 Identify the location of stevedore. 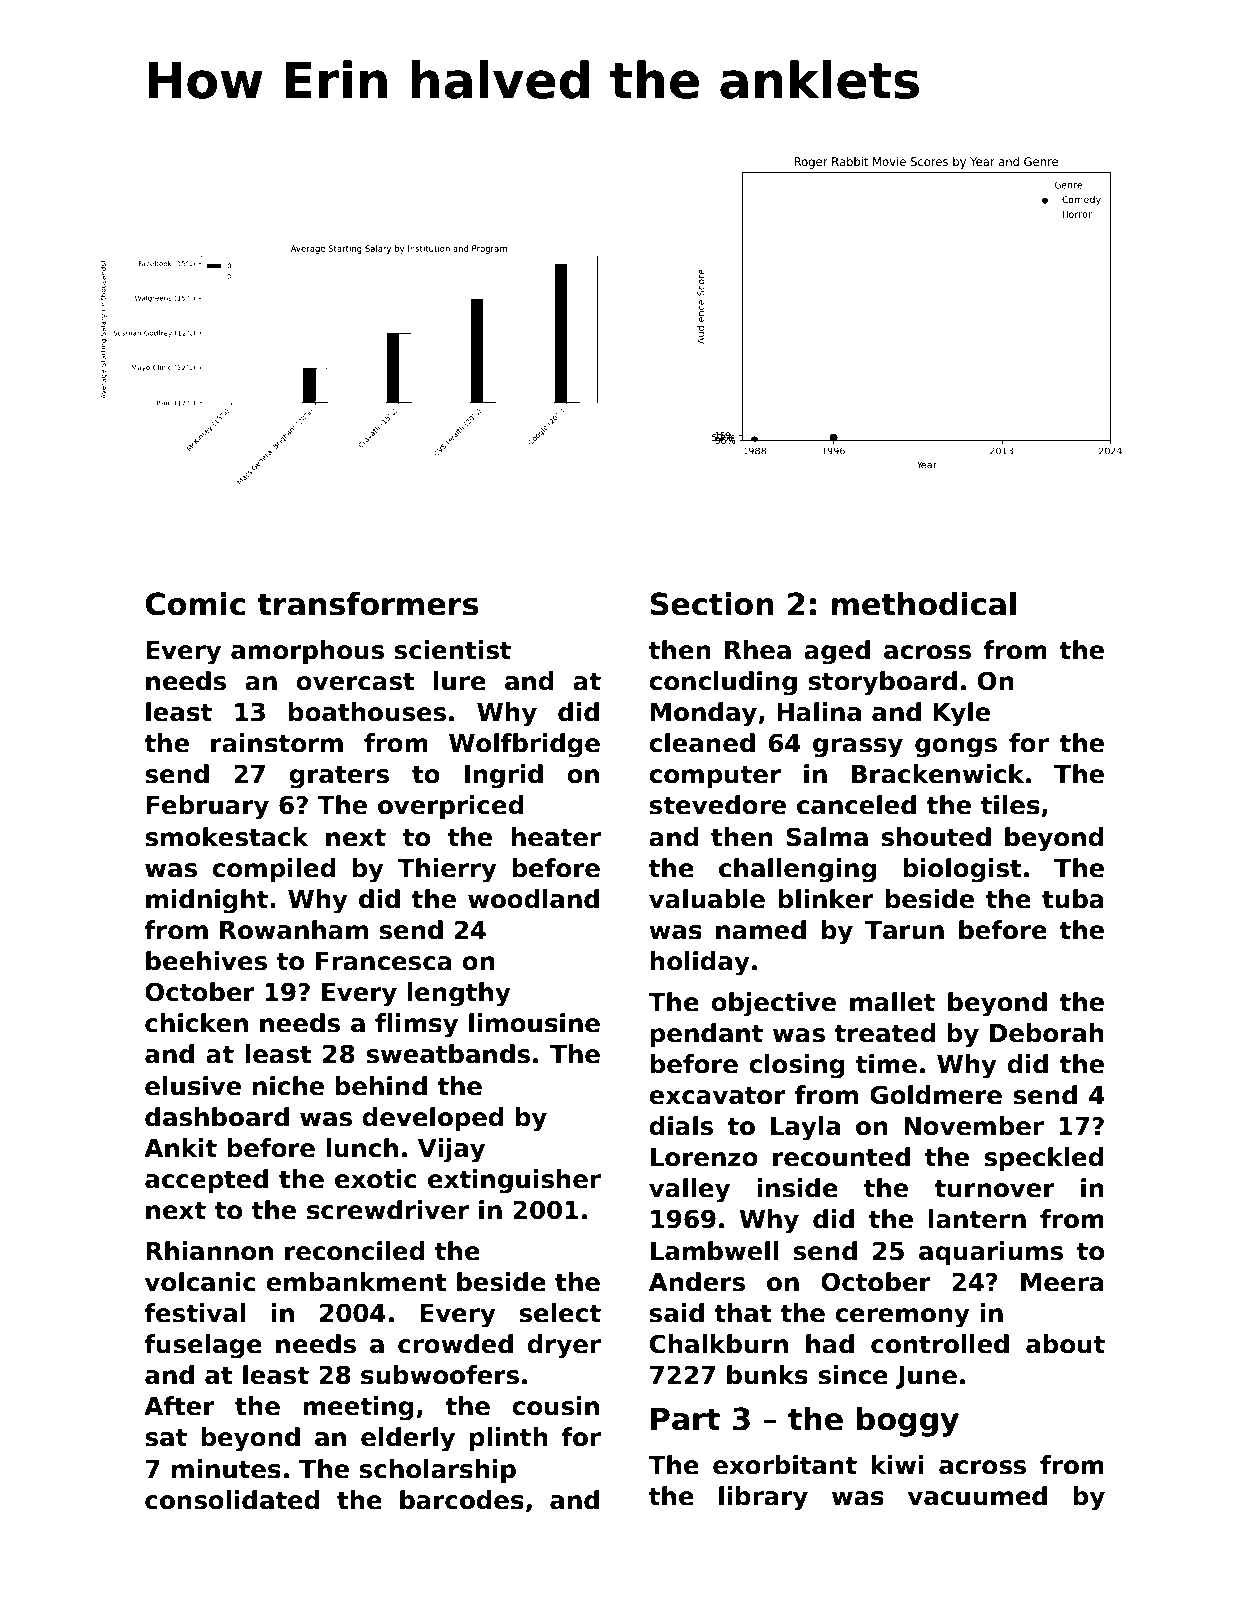
(718, 805).
